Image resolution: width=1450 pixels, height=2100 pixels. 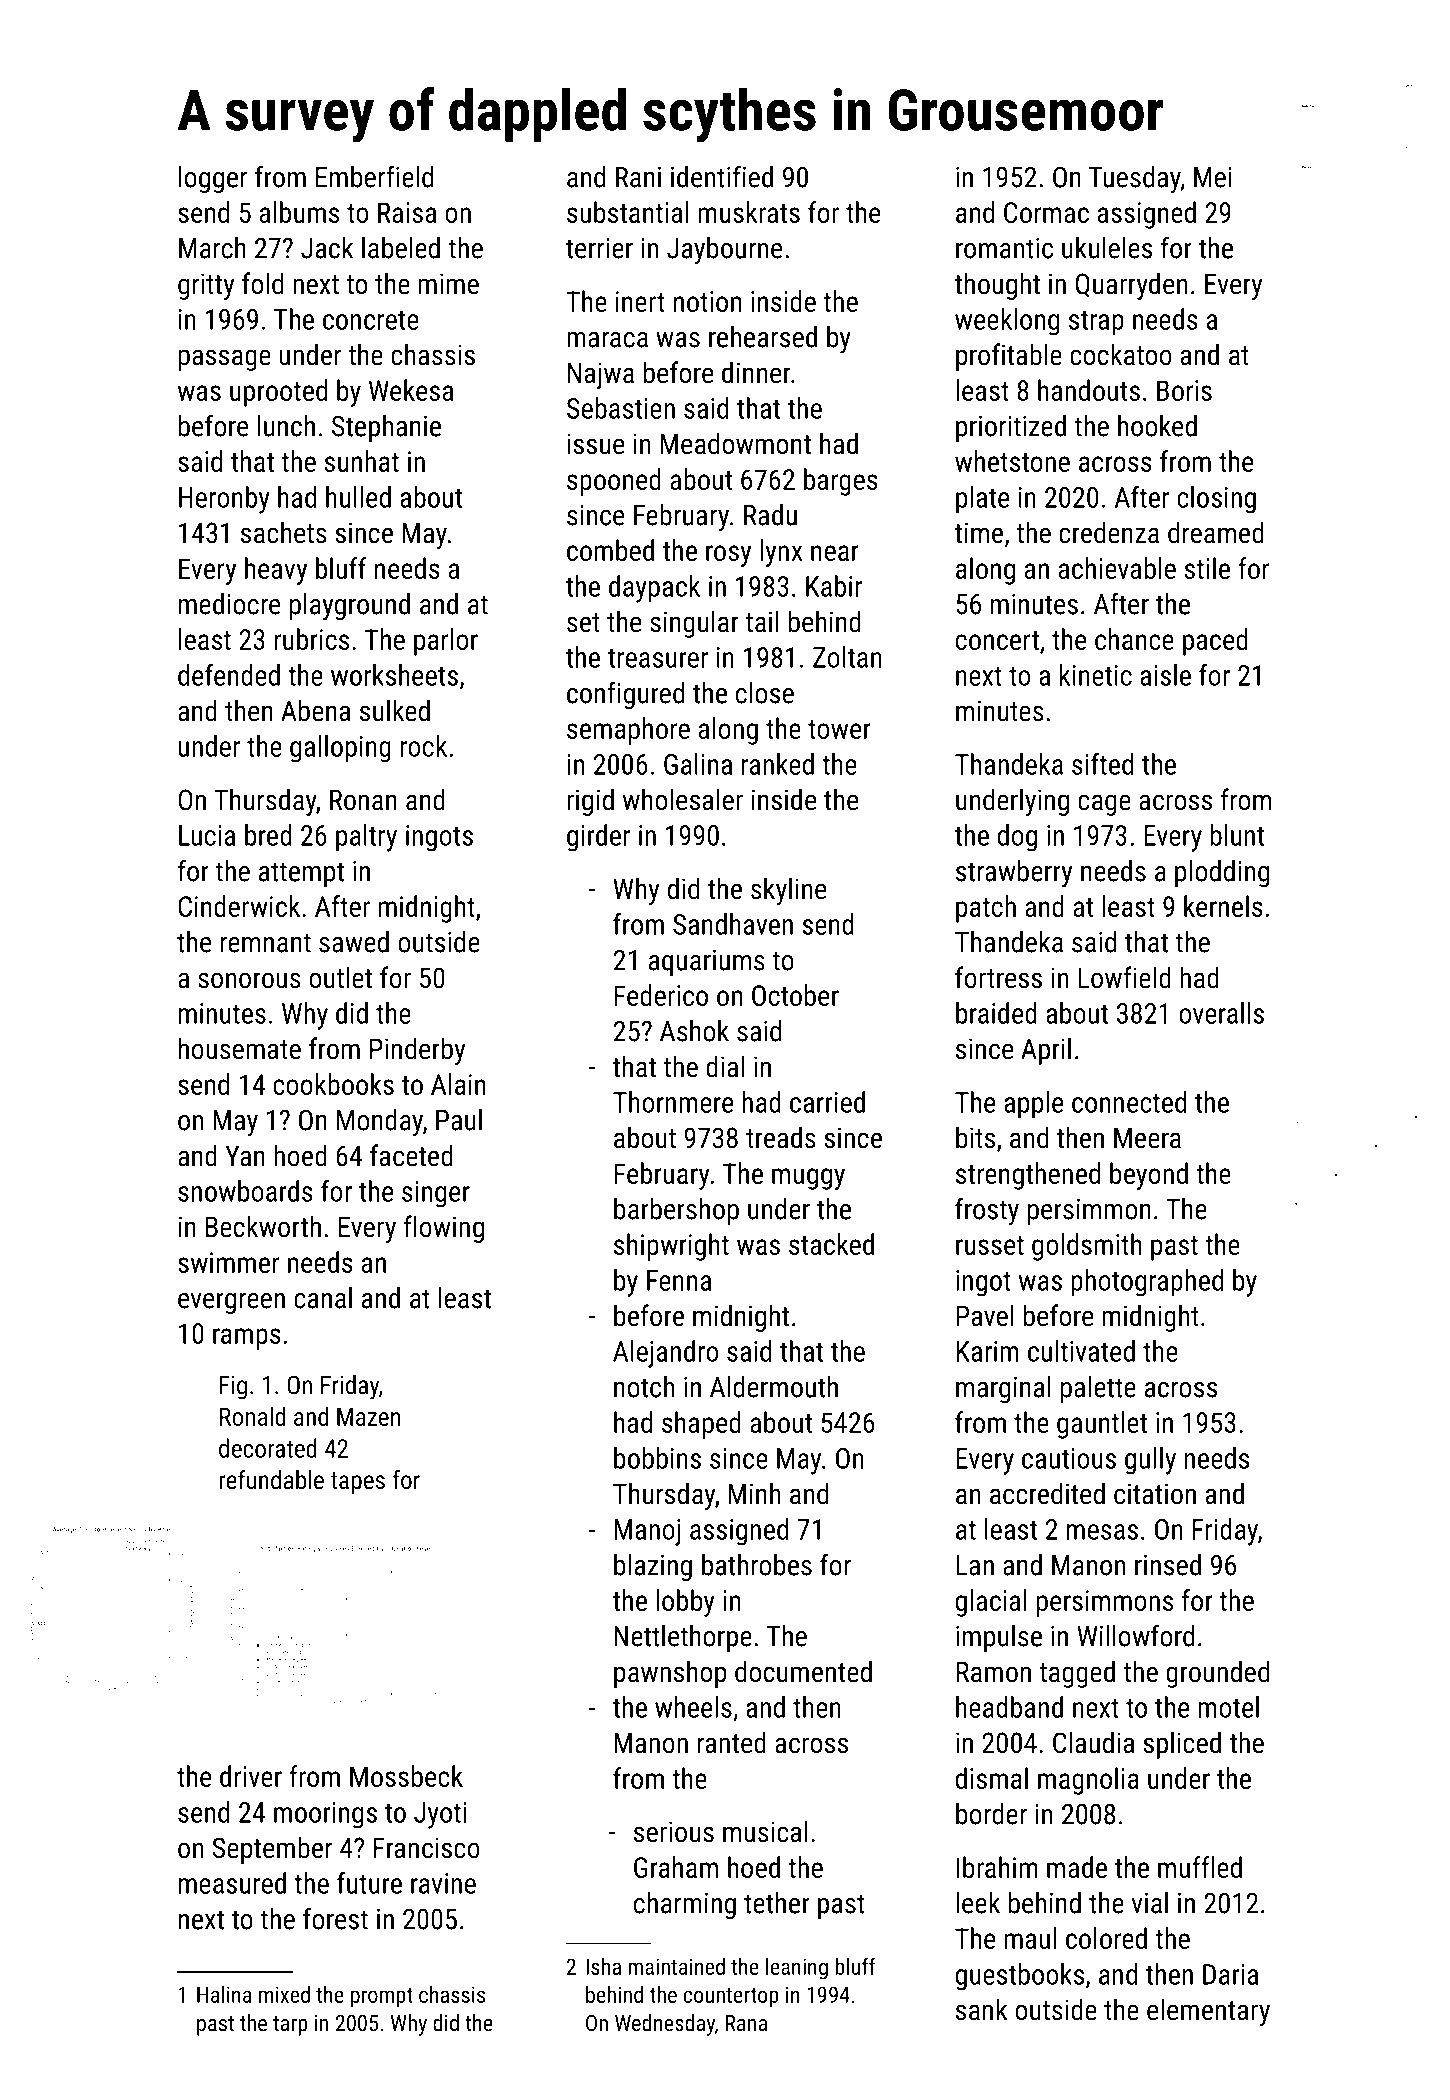 I want to click on Lucia, so click(x=207, y=835).
